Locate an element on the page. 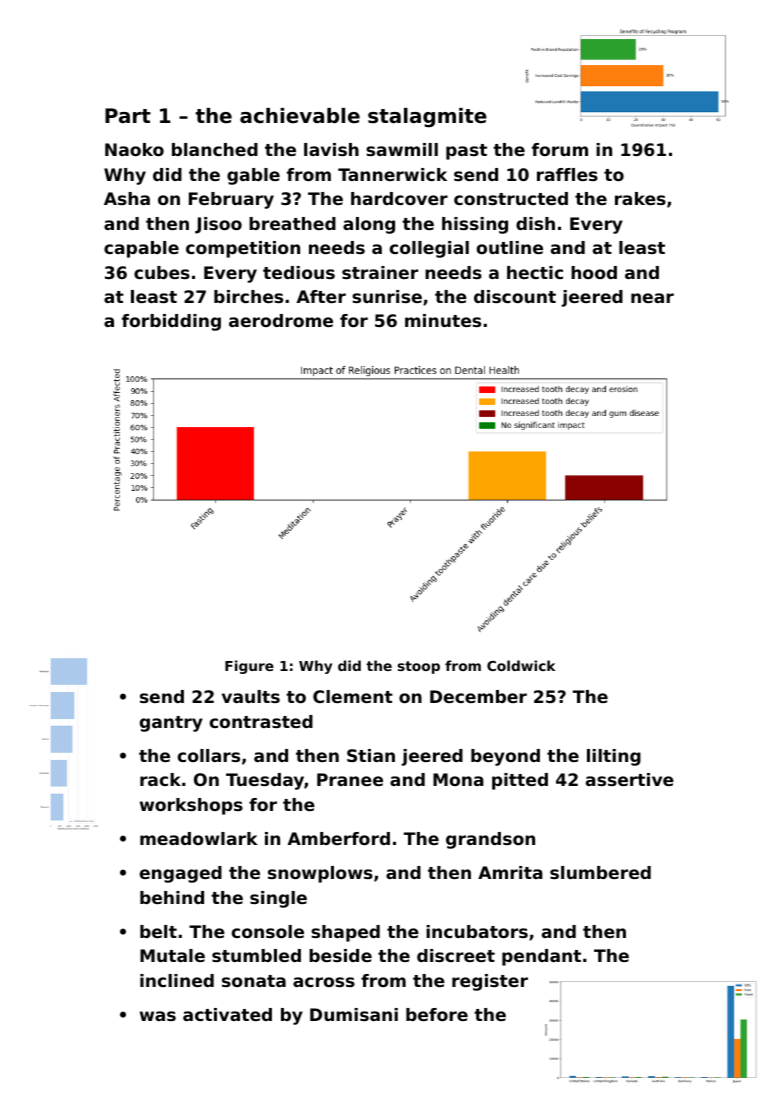  before is located at coordinates (437, 1014).
